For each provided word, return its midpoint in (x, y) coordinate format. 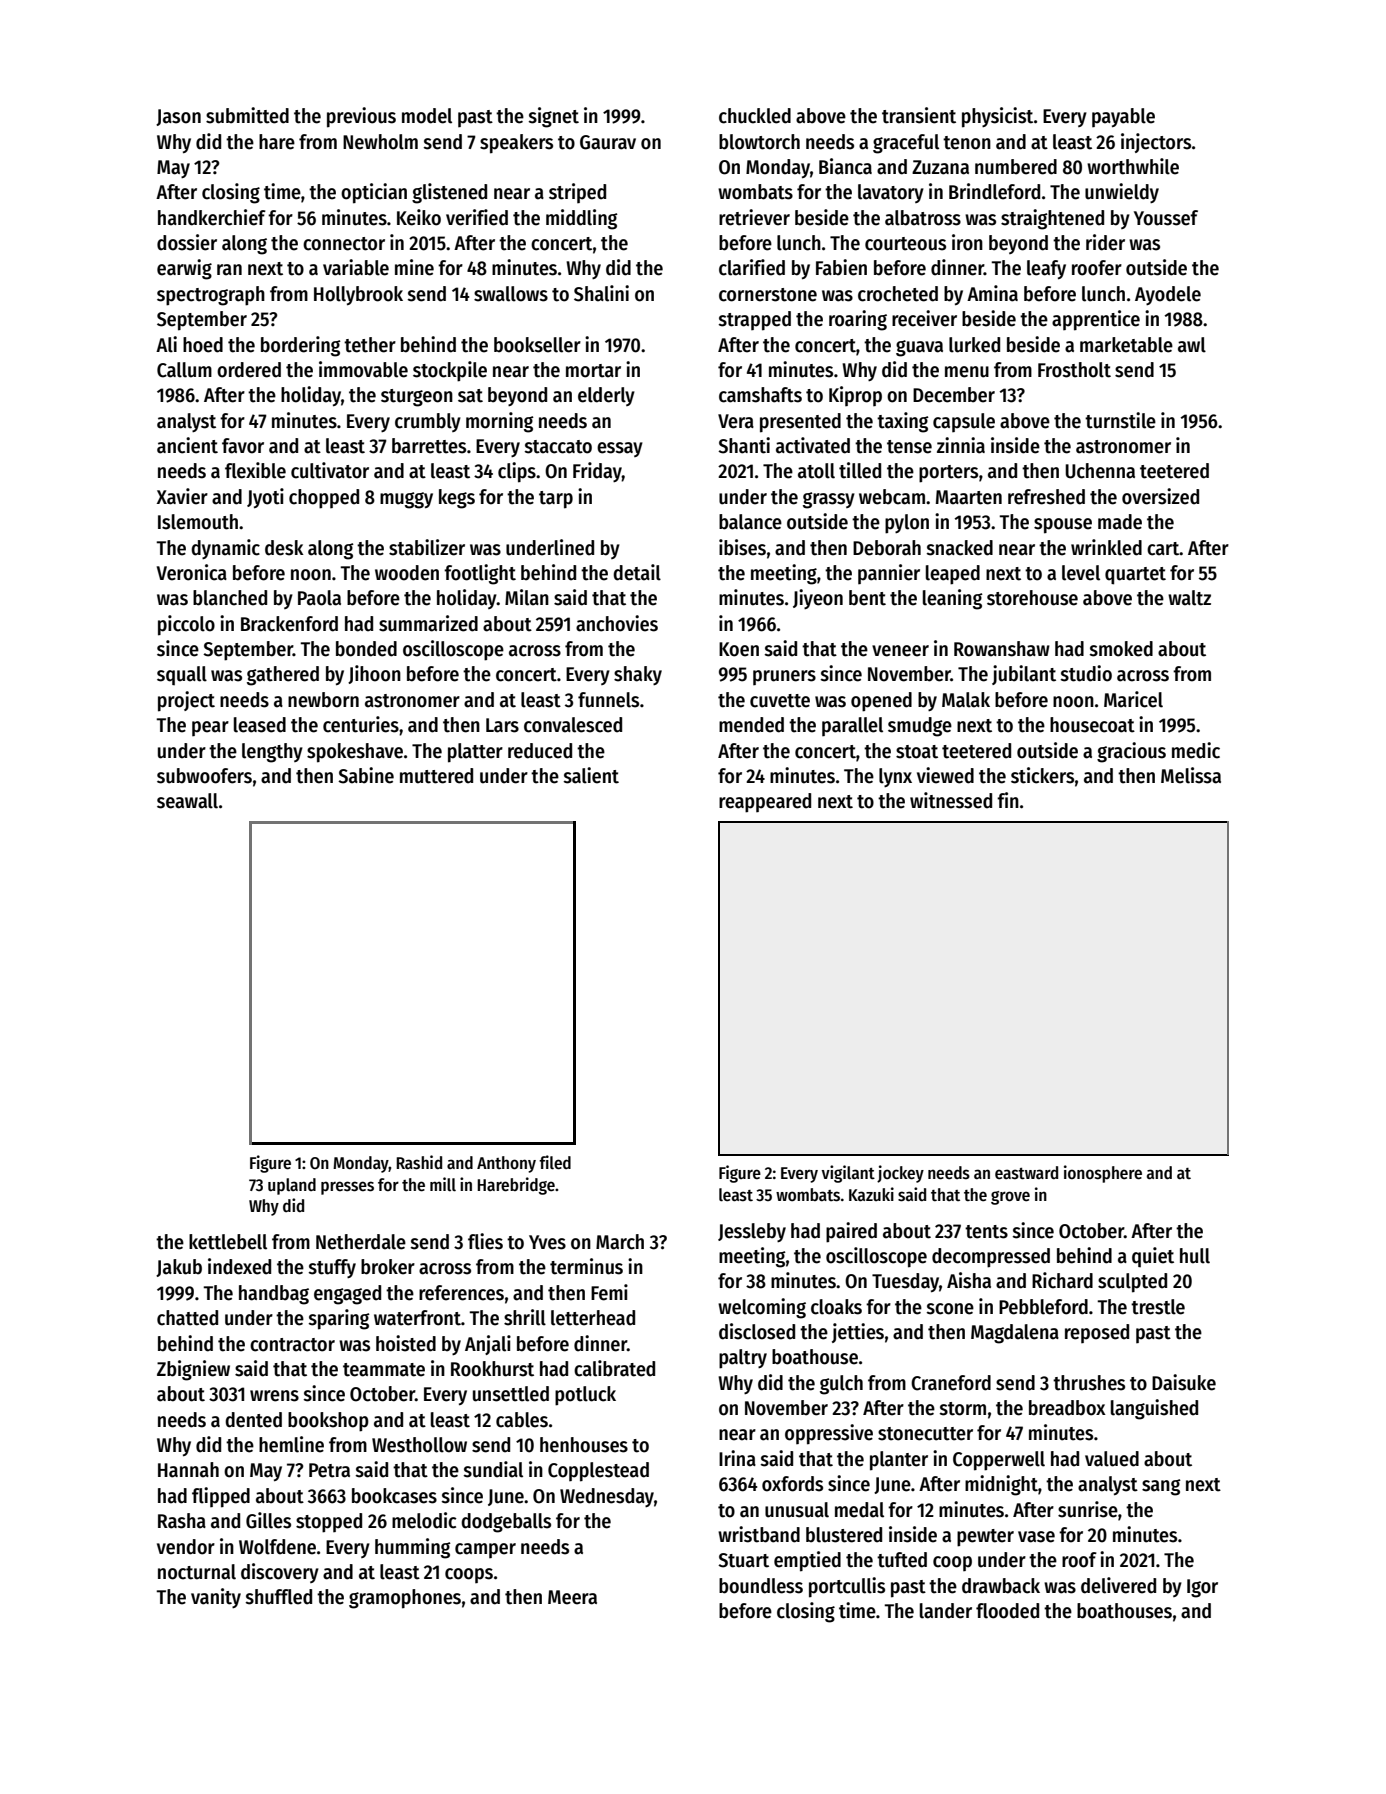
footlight (480, 574)
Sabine (366, 775)
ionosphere (1103, 1174)
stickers (1042, 775)
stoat (917, 752)
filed (555, 1162)
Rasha (182, 1521)
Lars (502, 725)
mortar (593, 371)
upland (292, 1186)
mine (414, 267)
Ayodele (1168, 295)
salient (591, 775)
